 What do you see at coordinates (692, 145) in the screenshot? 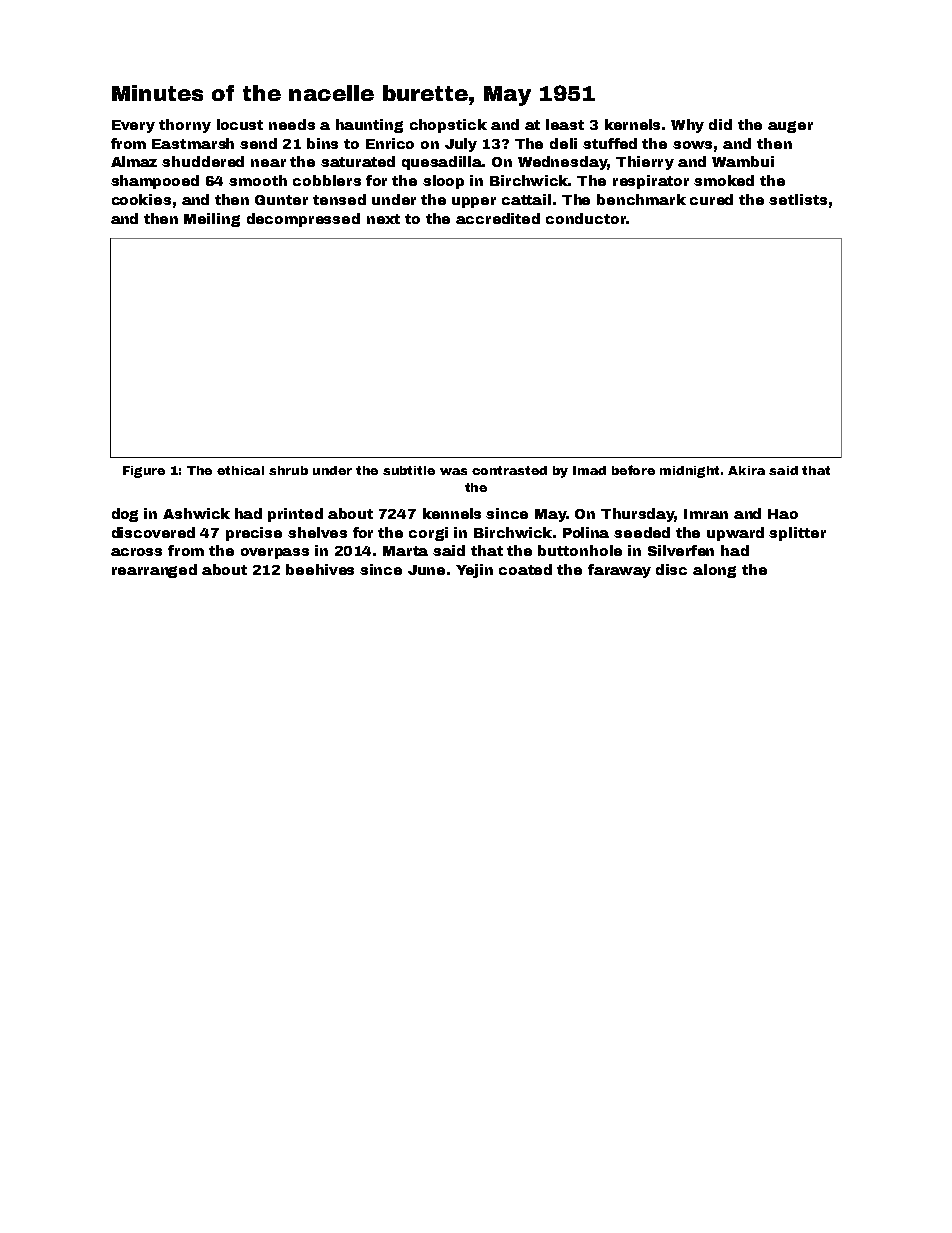
I see `sows` at bounding box center [692, 145].
